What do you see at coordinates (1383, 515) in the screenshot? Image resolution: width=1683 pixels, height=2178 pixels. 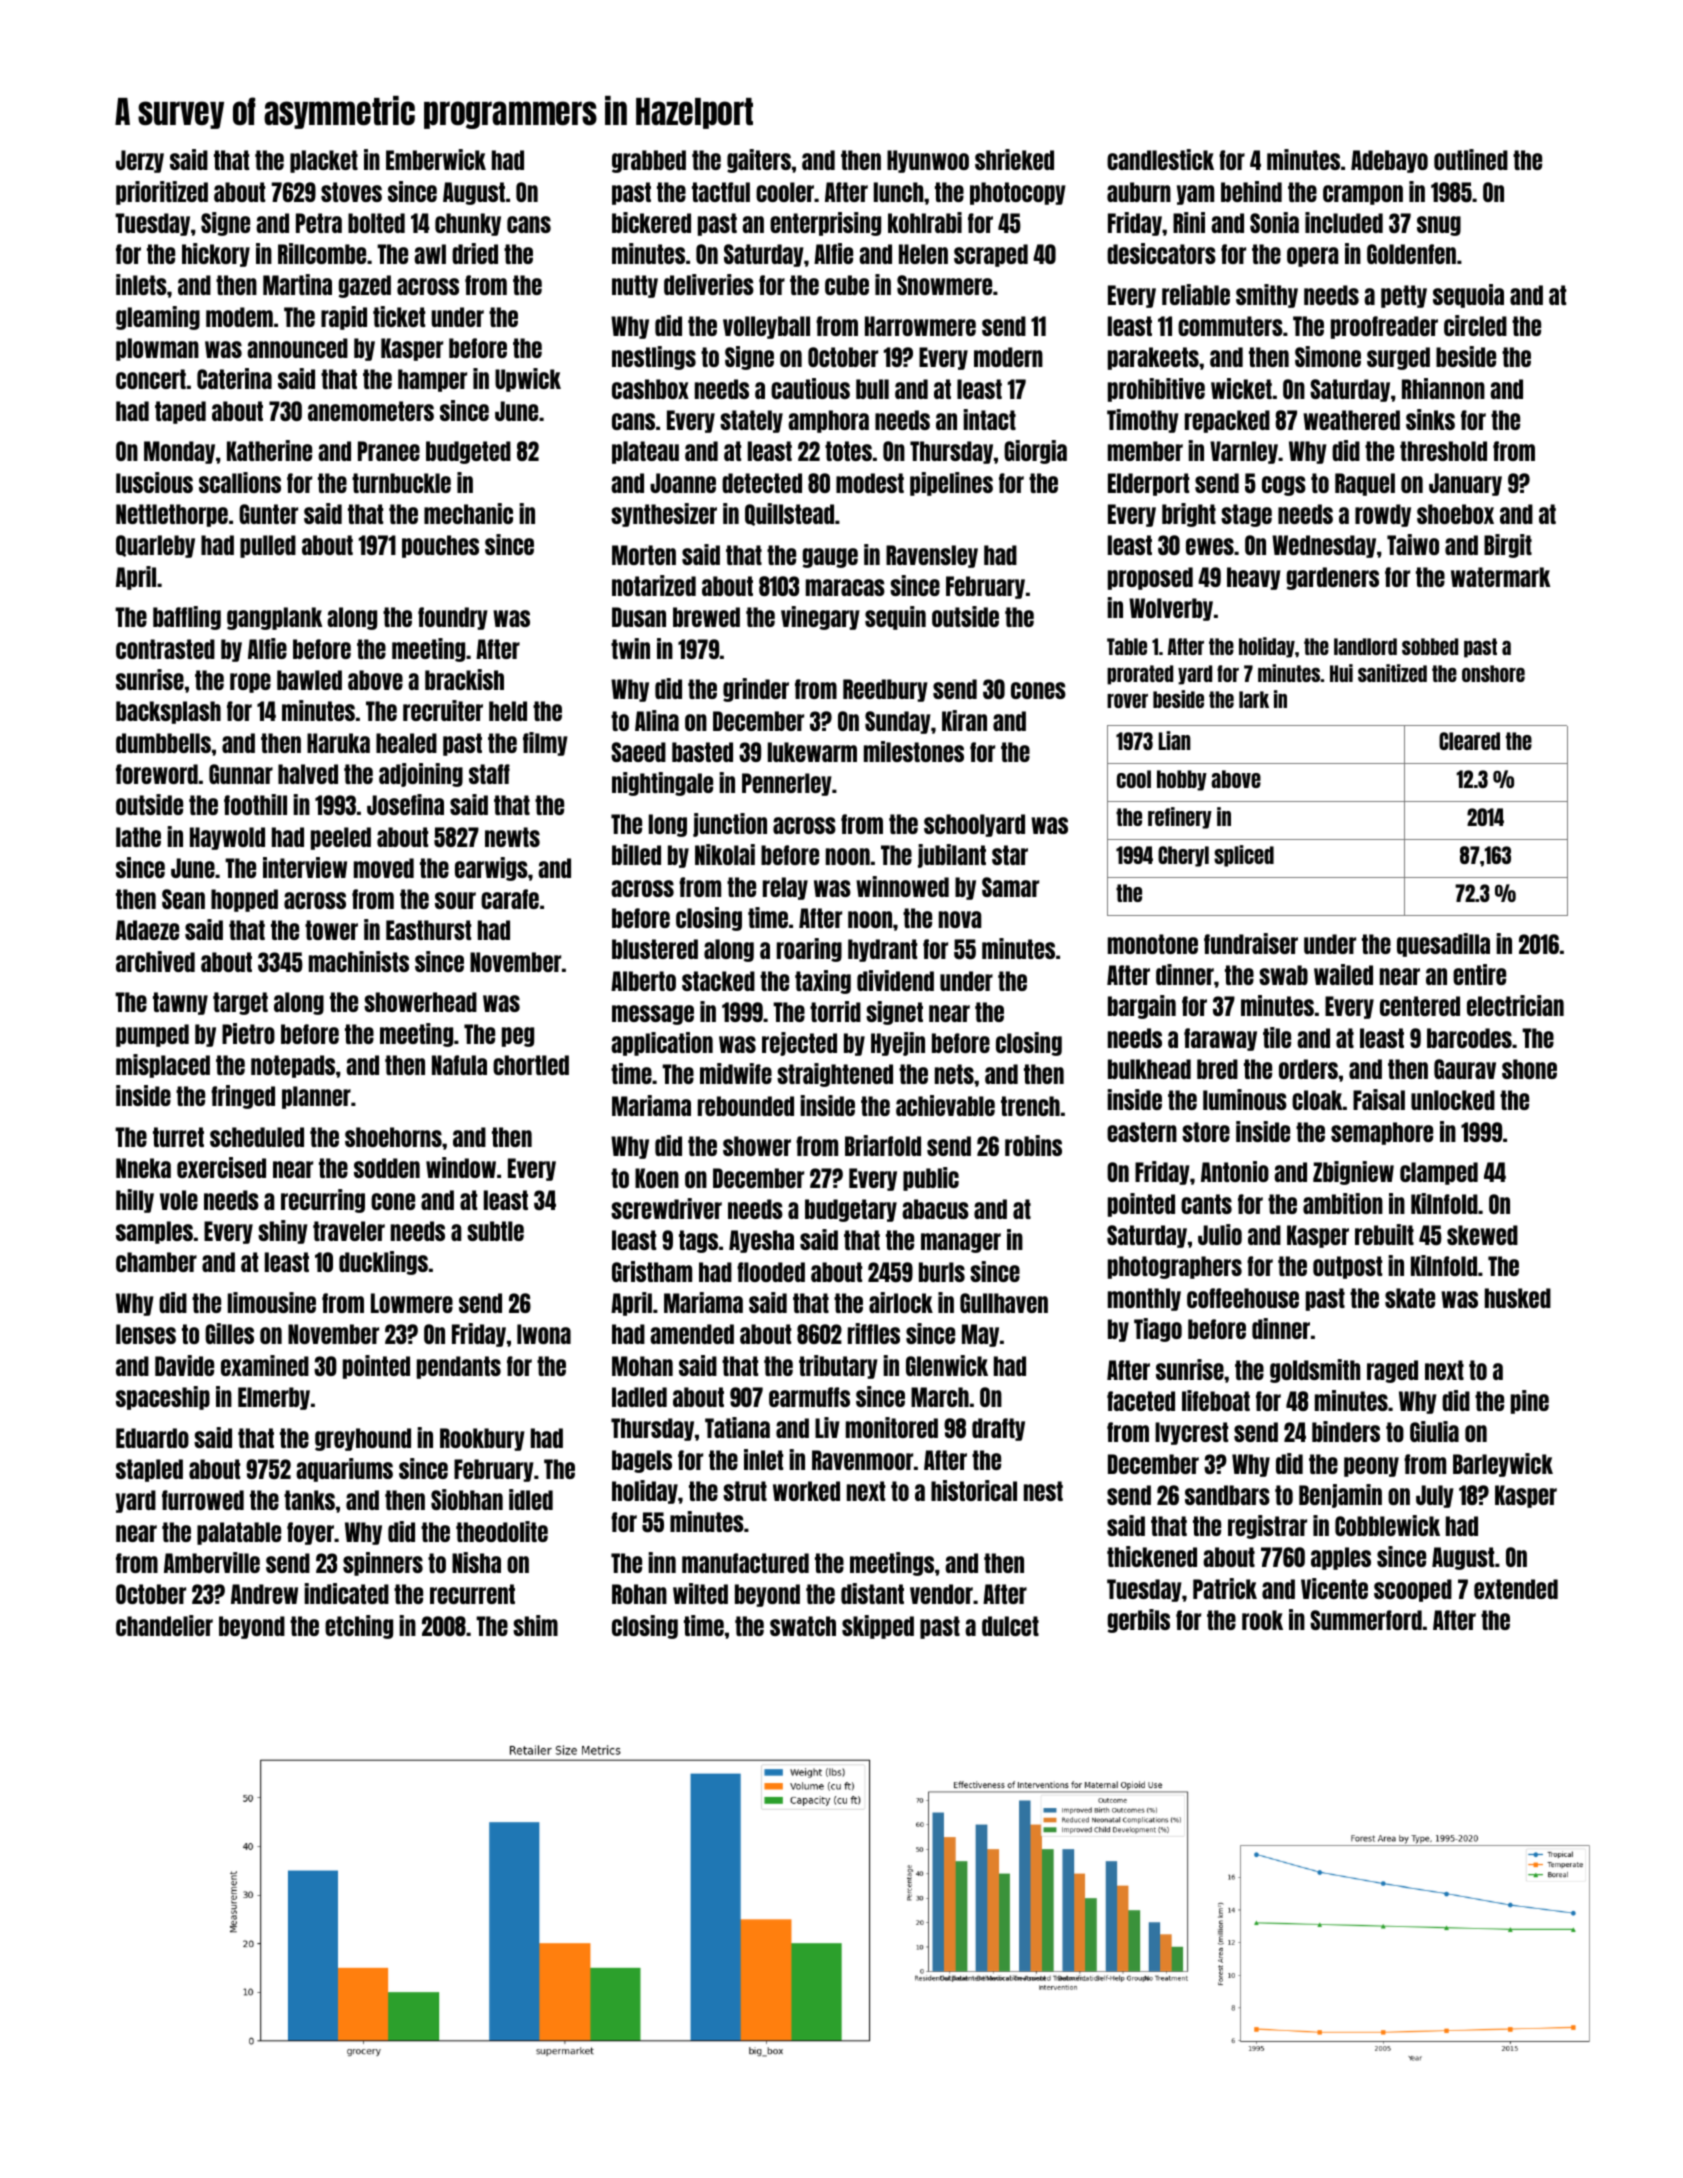 I see `rowdy` at bounding box center [1383, 515].
